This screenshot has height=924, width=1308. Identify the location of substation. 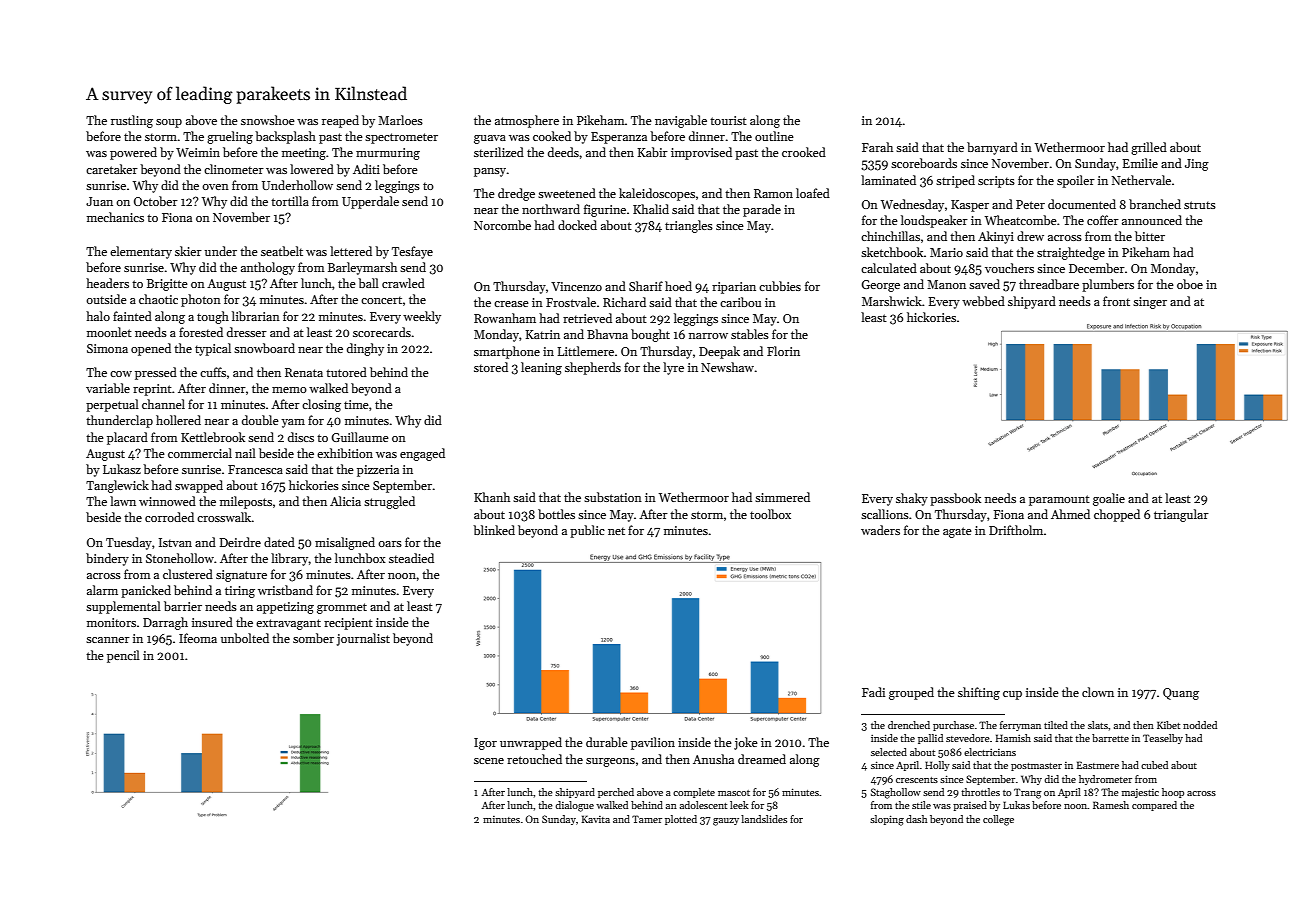
(613, 497).
